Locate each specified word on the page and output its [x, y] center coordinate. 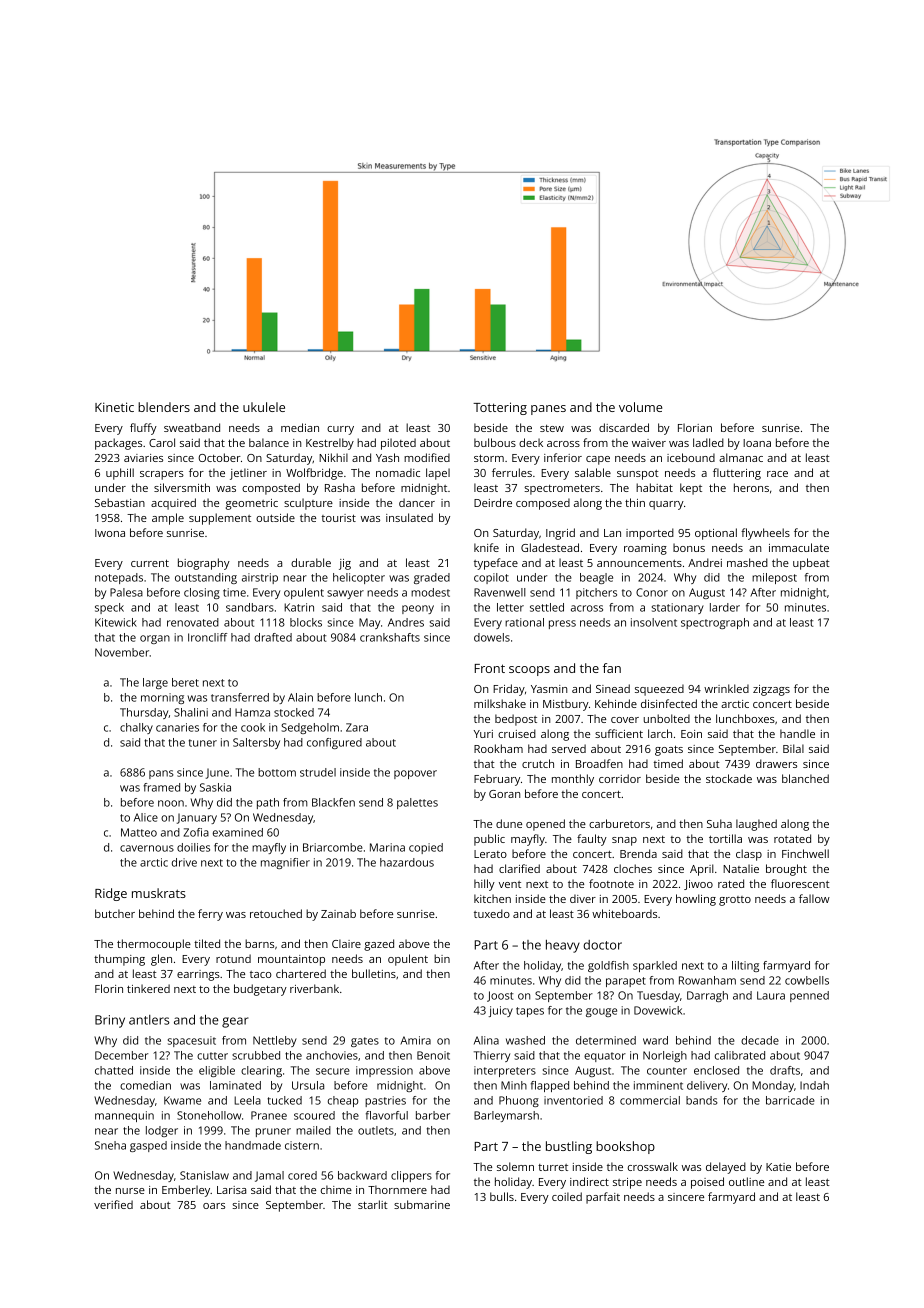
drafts [785, 1070]
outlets [376, 1130]
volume [640, 407]
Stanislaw [204, 1175]
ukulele [264, 407]
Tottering [500, 408]
